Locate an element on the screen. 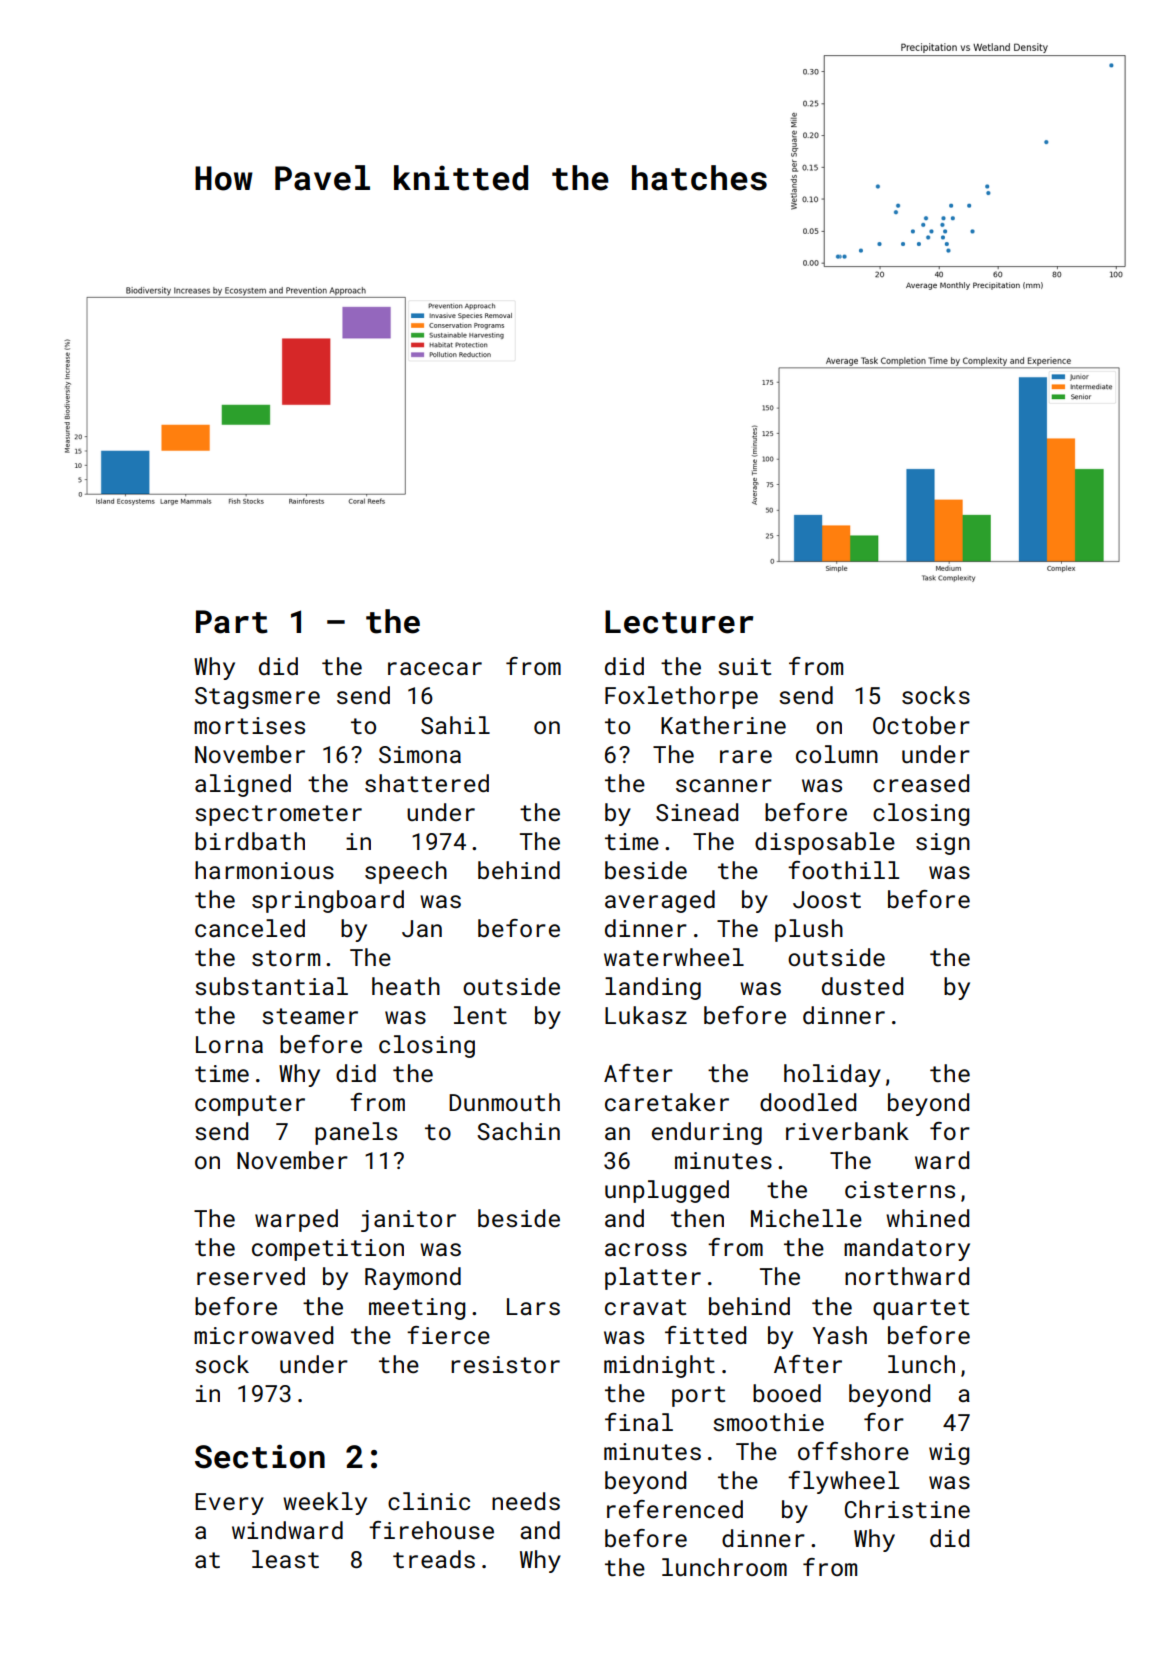 The width and height of the screenshot is (1165, 1654). whined is located at coordinates (927, 1218).
